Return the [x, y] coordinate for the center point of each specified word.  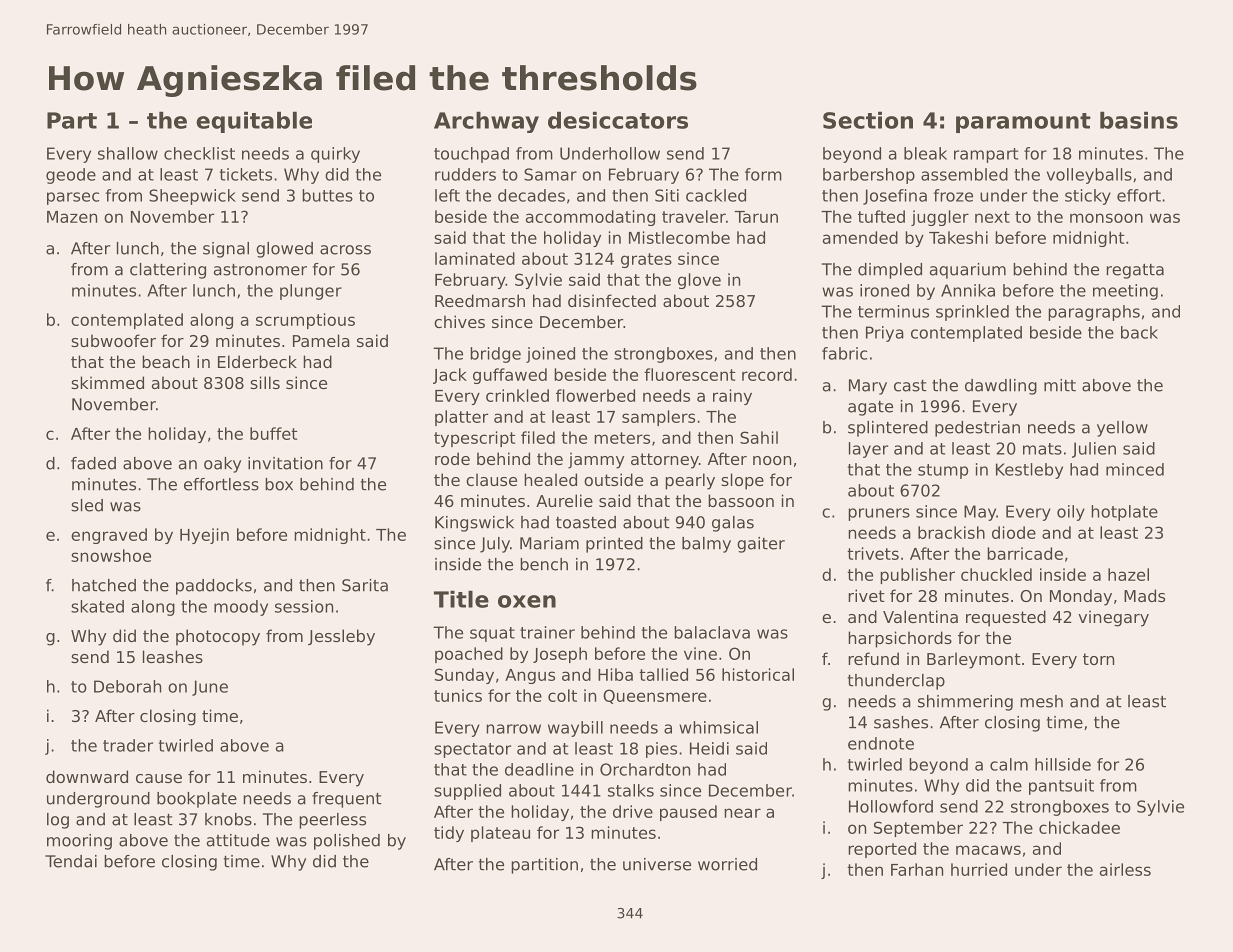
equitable [254, 122]
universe [657, 864]
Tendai [71, 861]
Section [868, 120]
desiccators [618, 120]
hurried [979, 869]
